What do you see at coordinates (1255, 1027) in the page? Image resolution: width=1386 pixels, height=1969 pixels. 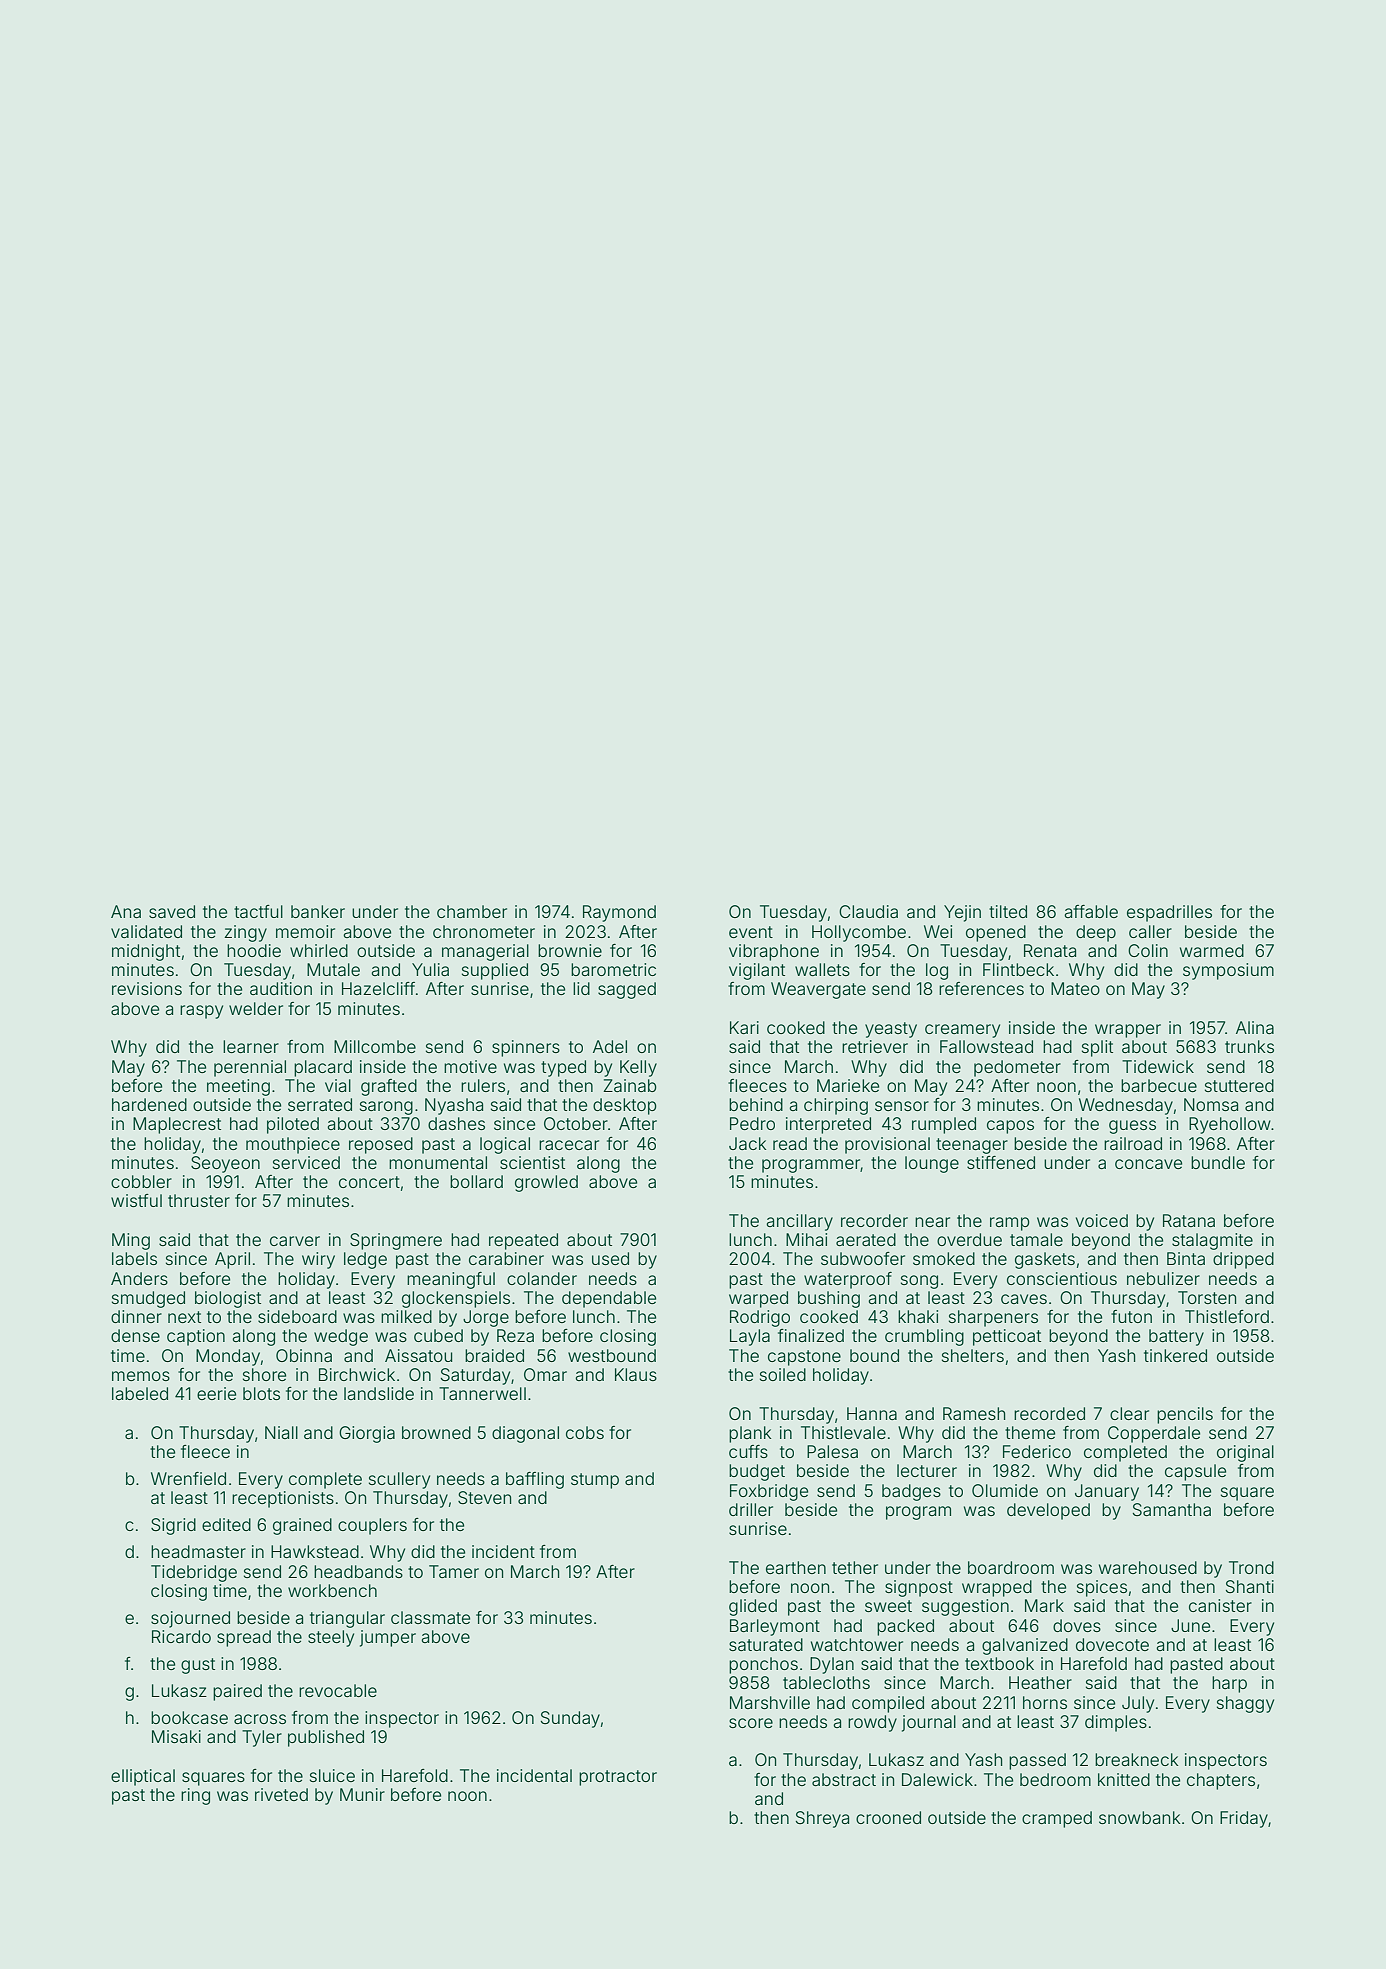 I see `Alina` at bounding box center [1255, 1027].
